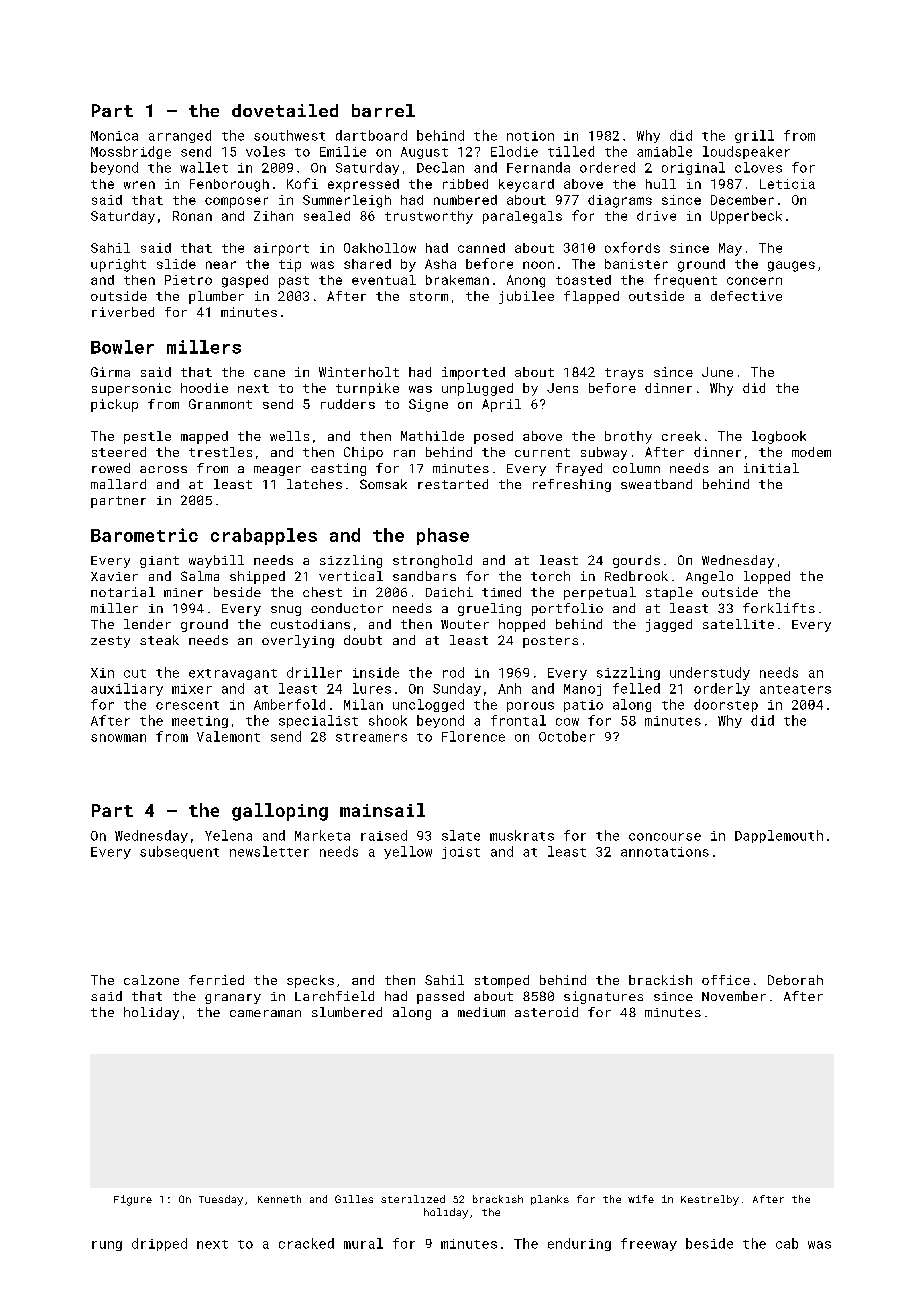 This page has height=1308, width=924. Describe the element at coordinates (179, 852) in the page. I see `subsequent` at that location.
